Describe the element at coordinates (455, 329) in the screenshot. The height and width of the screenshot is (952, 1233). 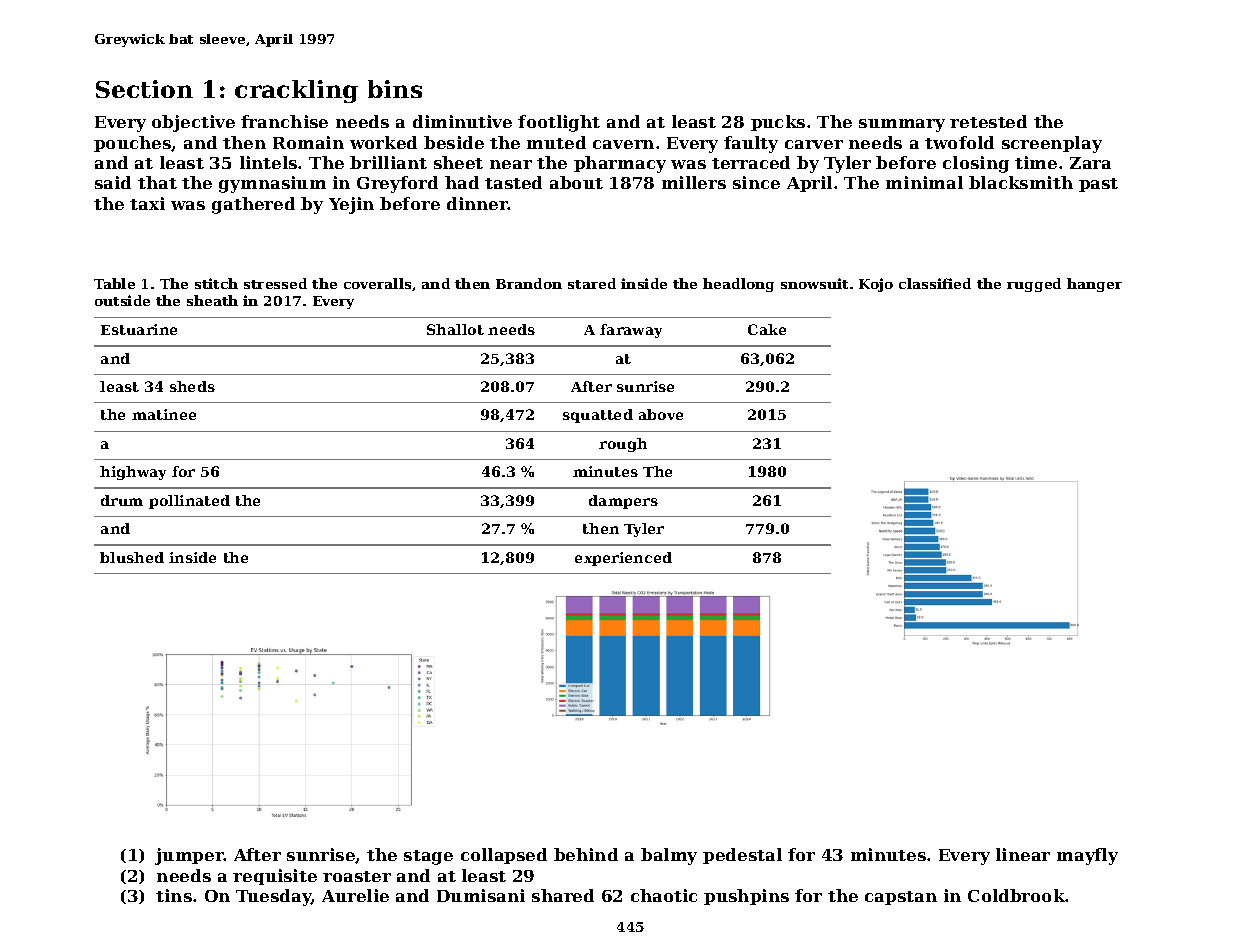
I see `Shallot` at that location.
